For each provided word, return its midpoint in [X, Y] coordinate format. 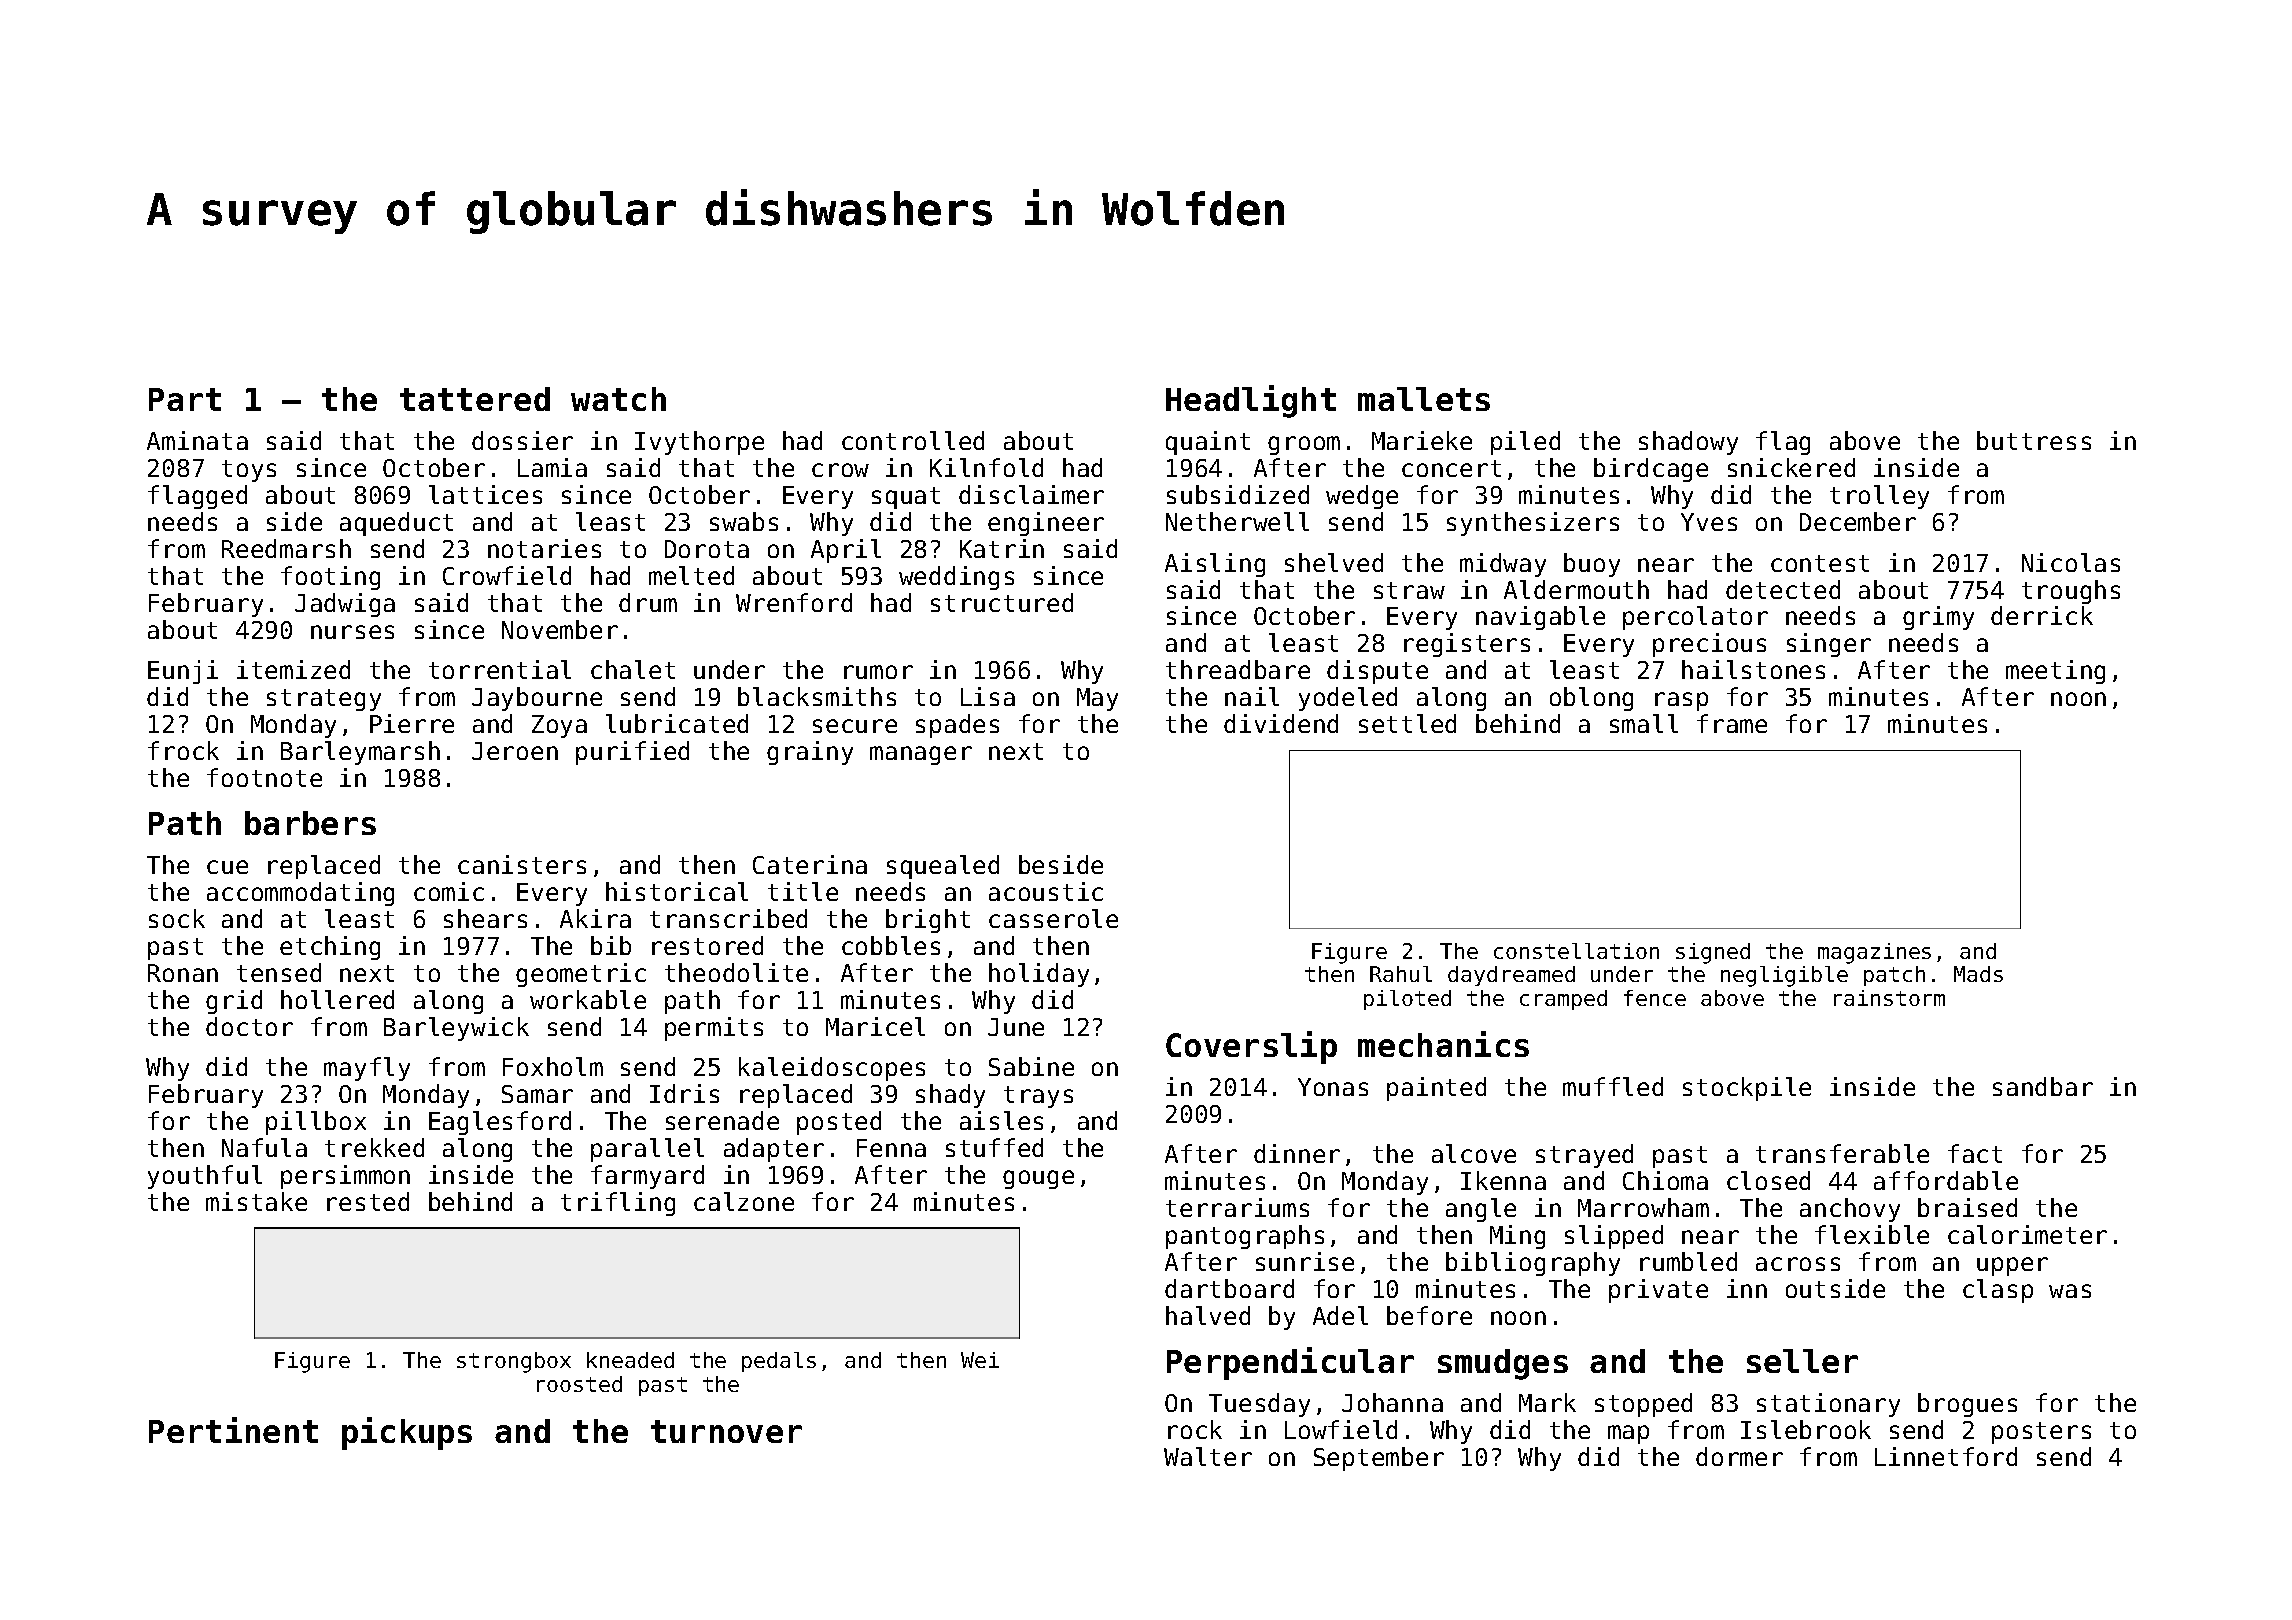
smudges [1503, 1364]
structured [1002, 602]
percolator [1695, 618]
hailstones [1753, 669]
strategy [324, 700]
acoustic [1046, 891]
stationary [1828, 1405]
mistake [256, 1201]
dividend [1281, 723]
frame [1732, 723]
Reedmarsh [286, 548]
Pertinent [233, 1430]
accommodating [300, 894]
